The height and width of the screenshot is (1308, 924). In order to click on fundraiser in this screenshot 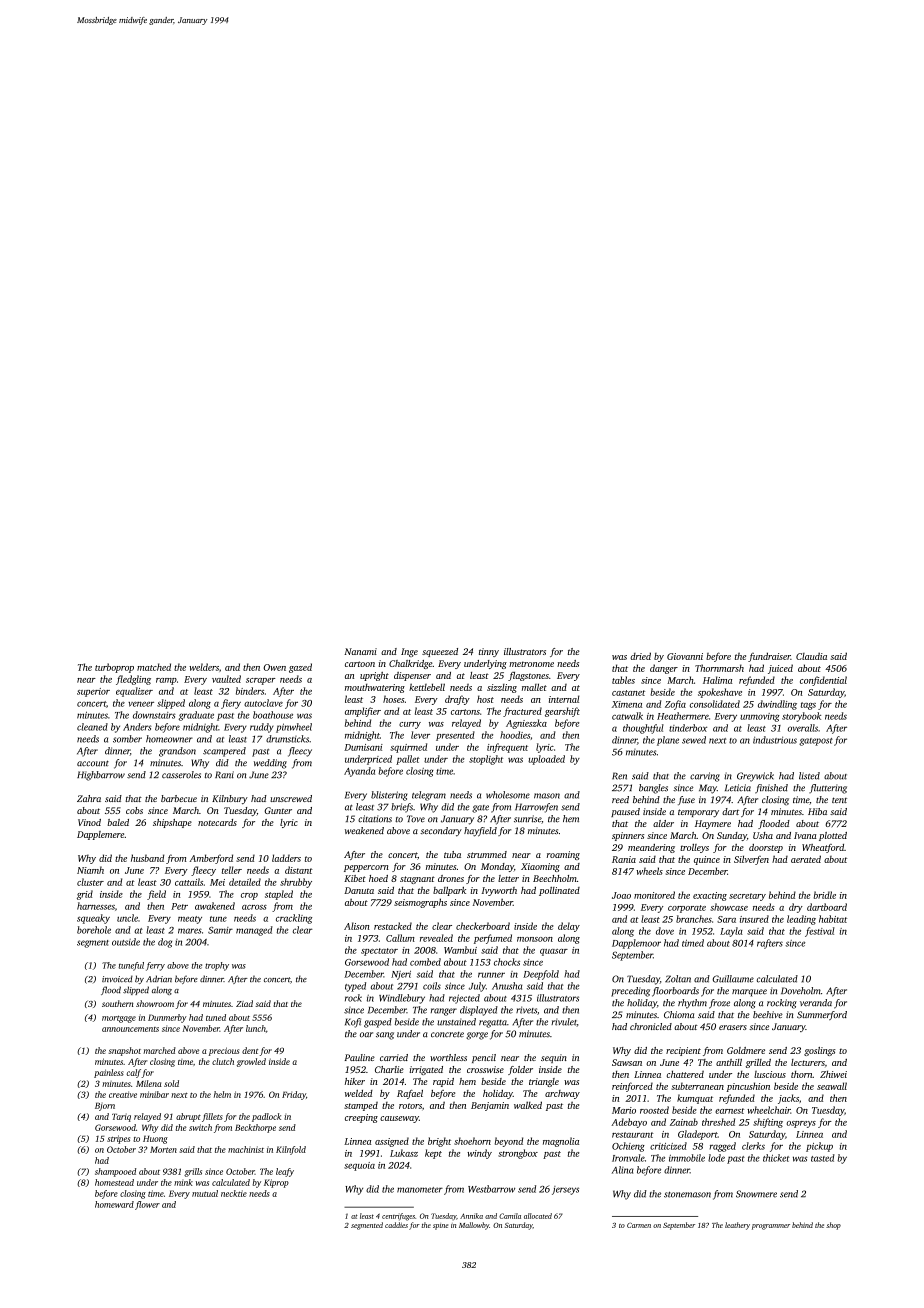, I will do `click(769, 657)`.
